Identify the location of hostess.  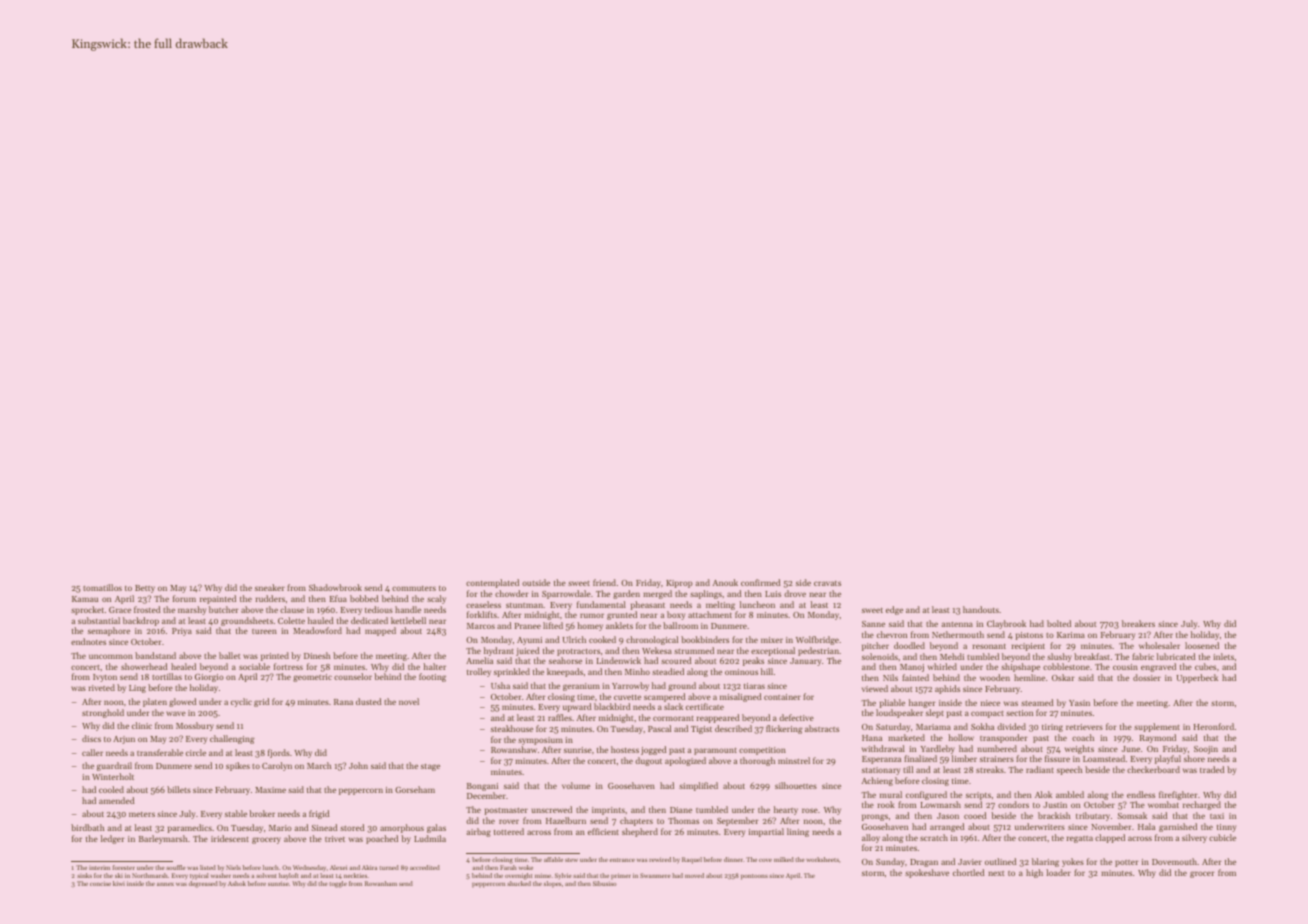
(625, 749).
